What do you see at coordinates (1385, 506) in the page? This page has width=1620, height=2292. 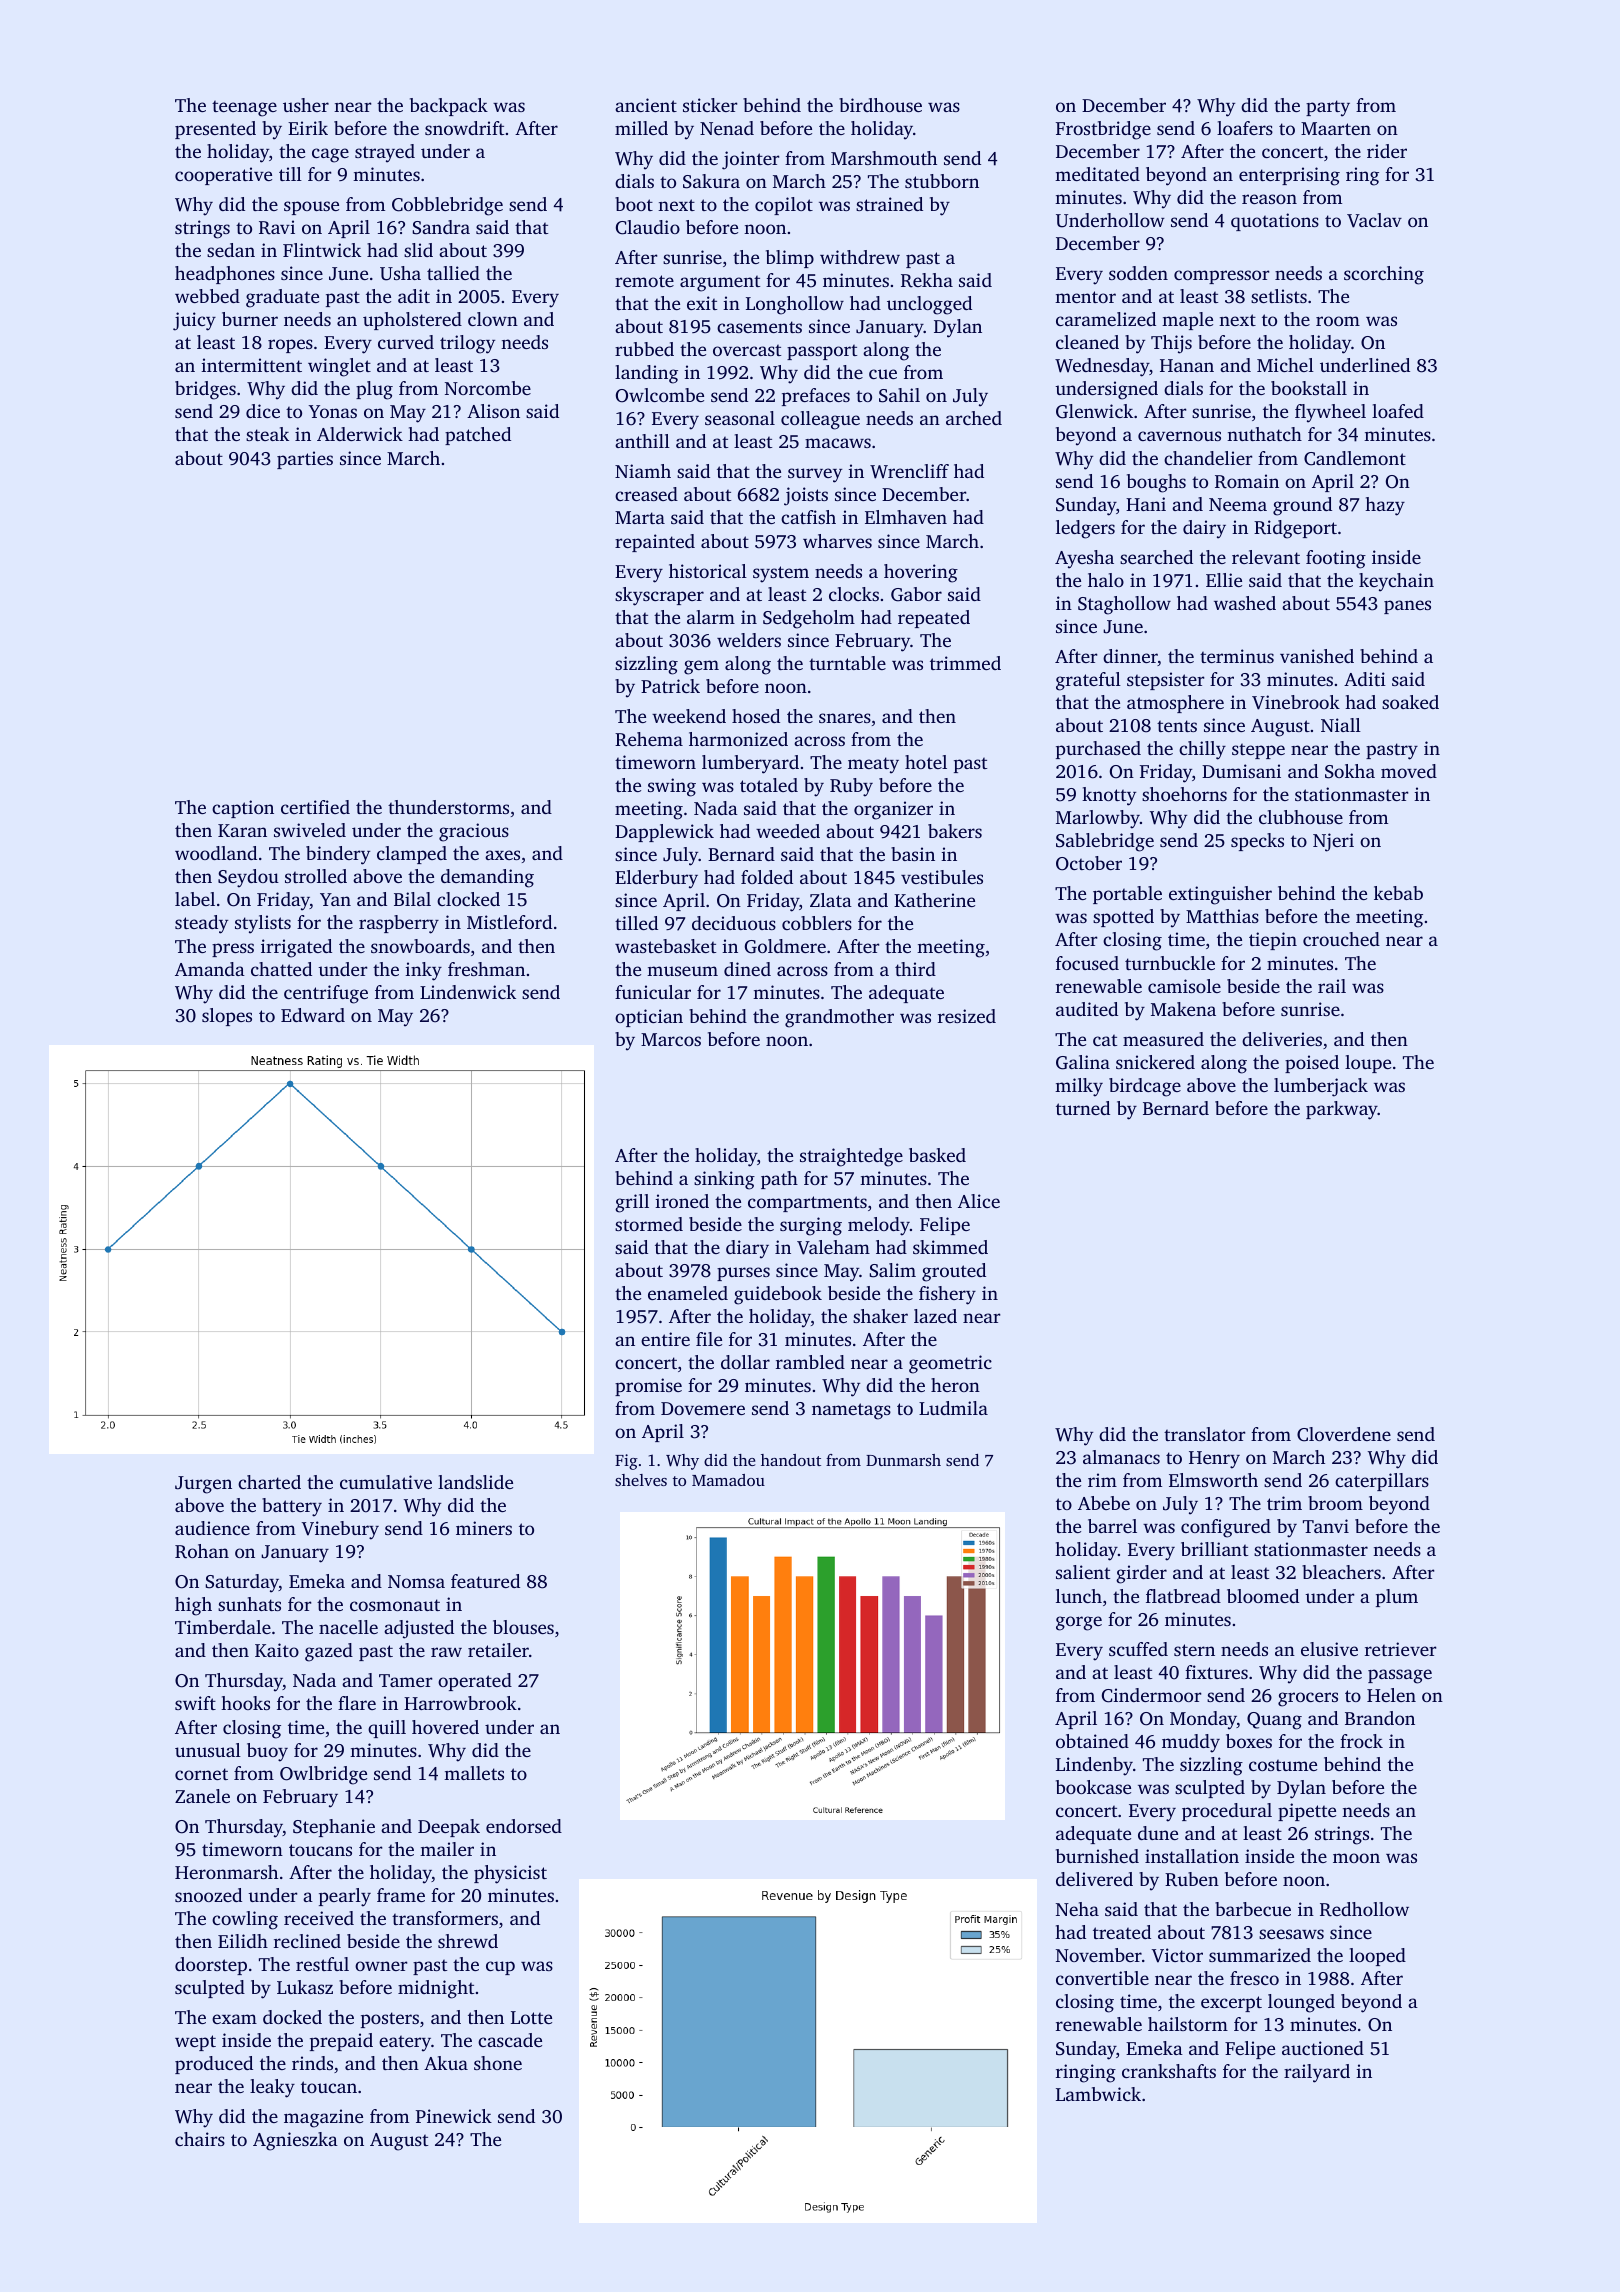 I see `hazy` at bounding box center [1385, 506].
